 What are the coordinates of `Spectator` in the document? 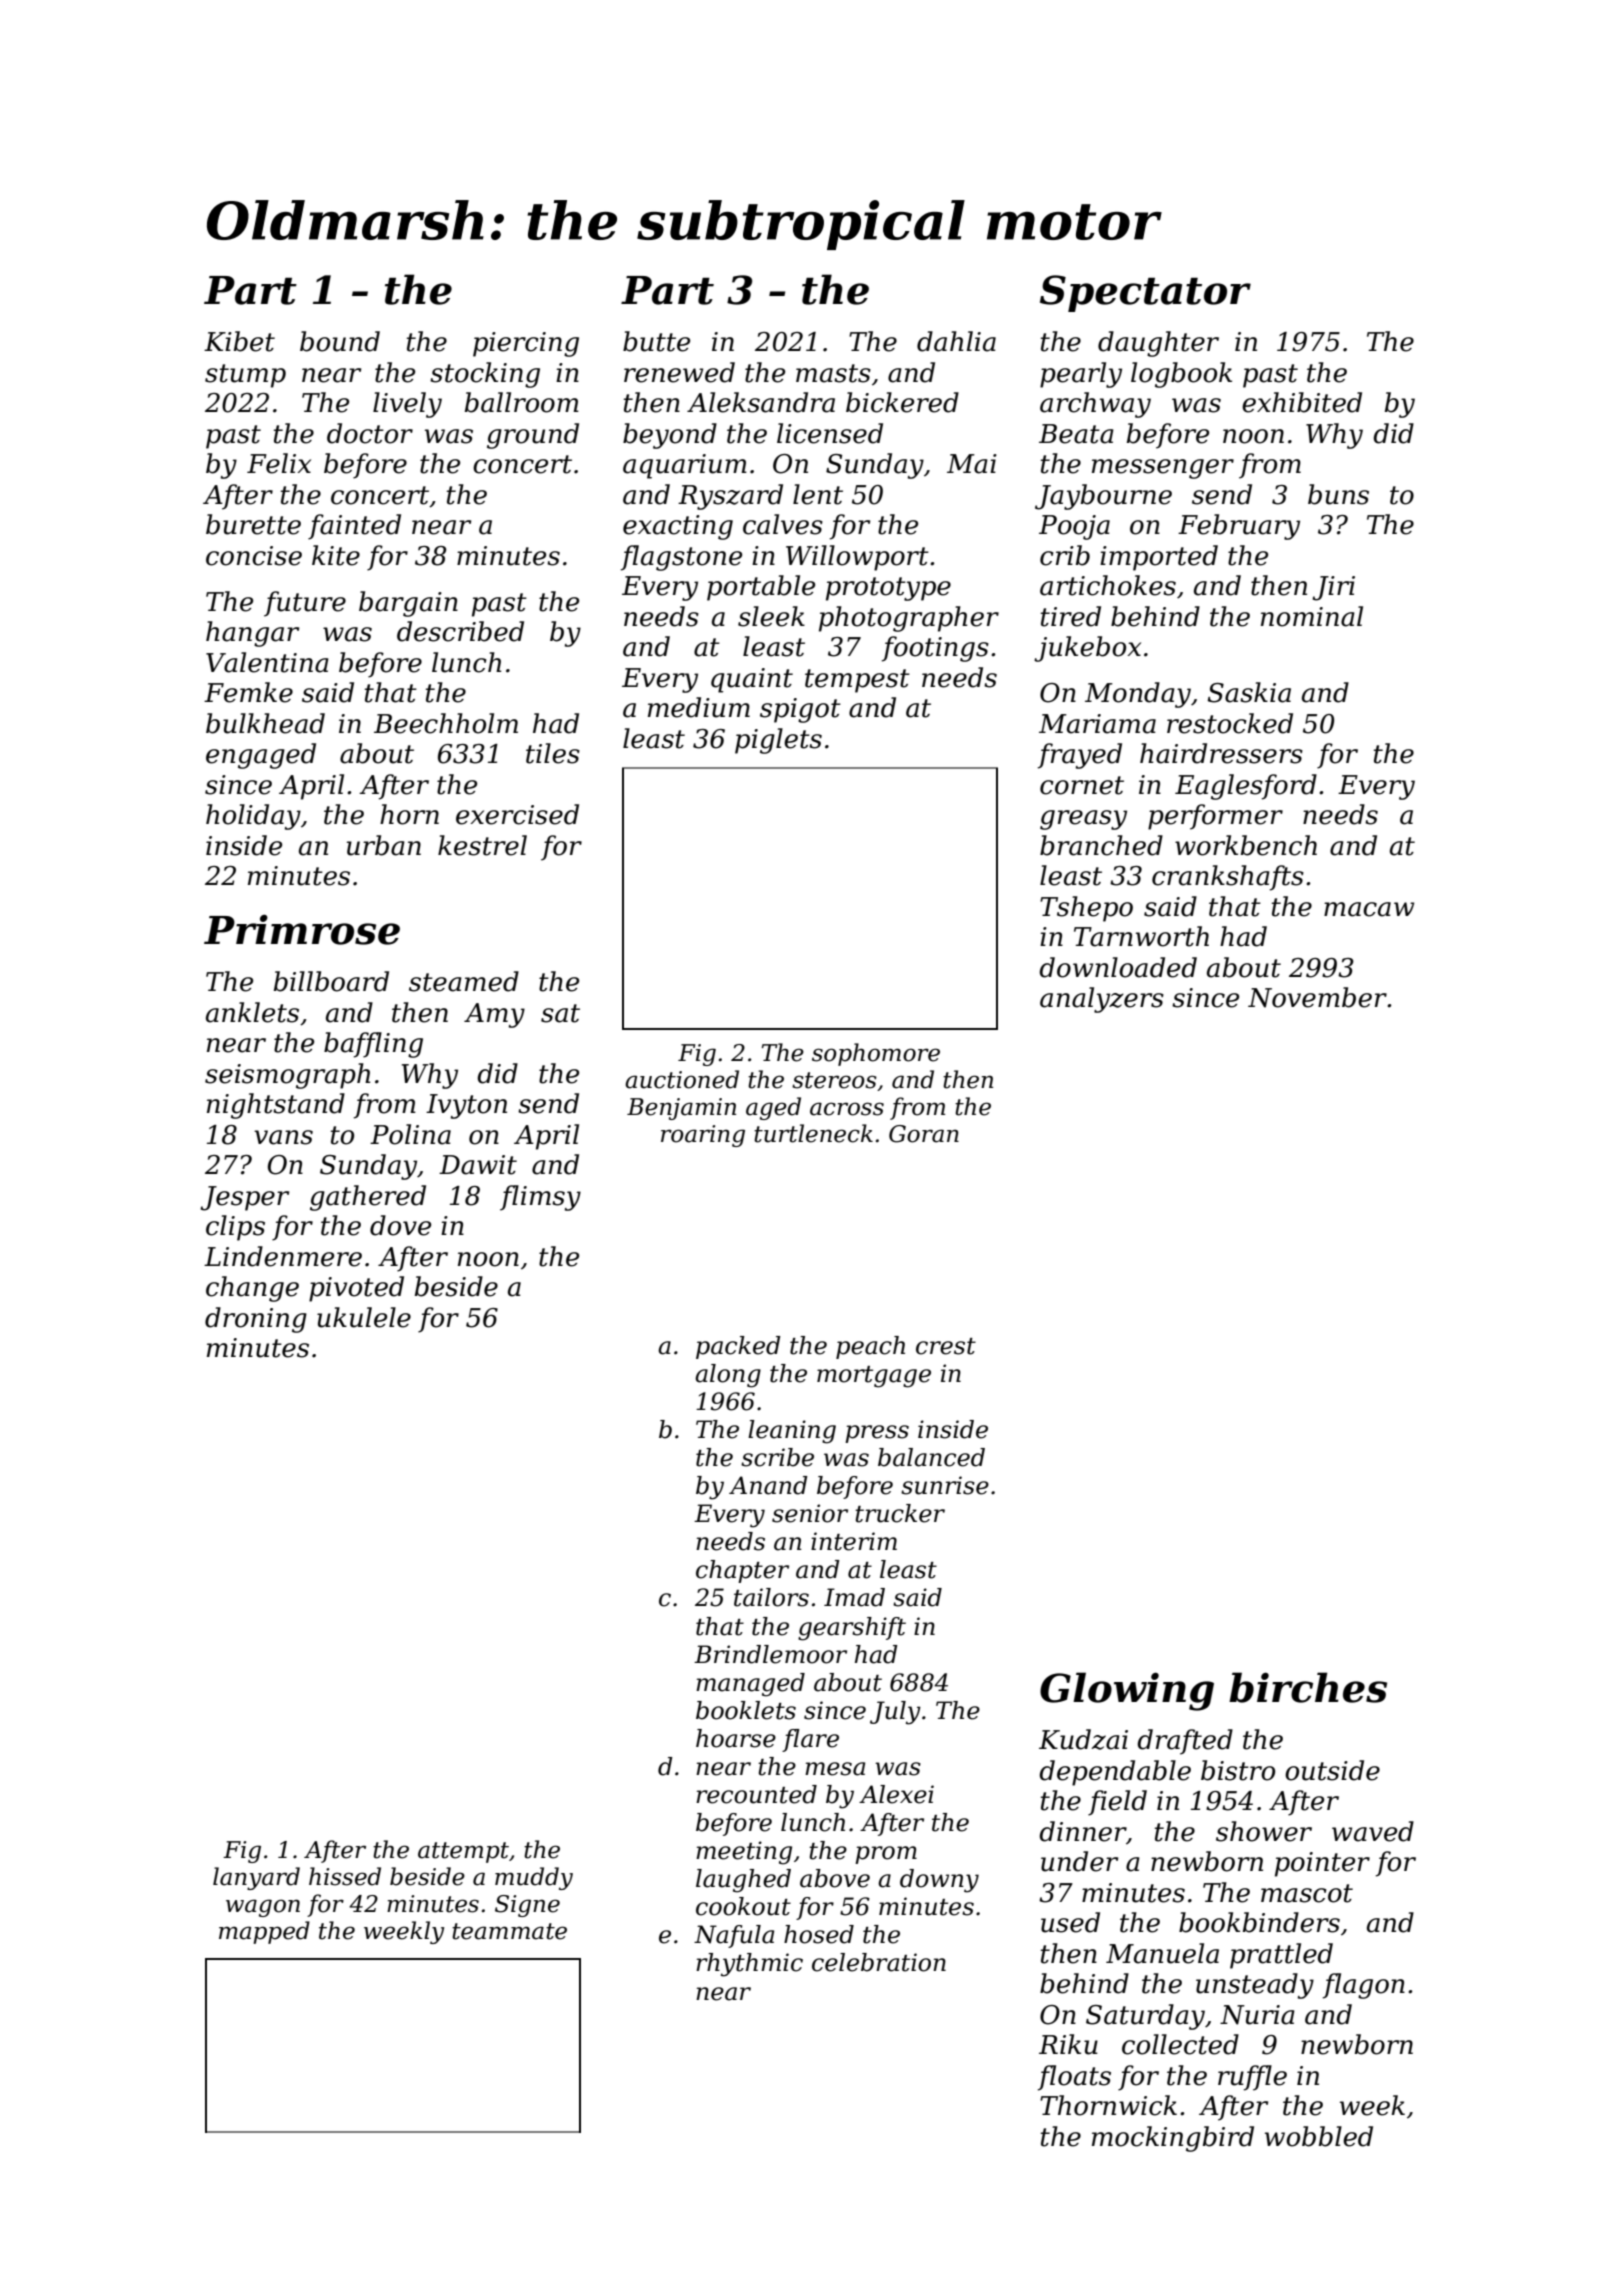 It's located at (1145, 293).
